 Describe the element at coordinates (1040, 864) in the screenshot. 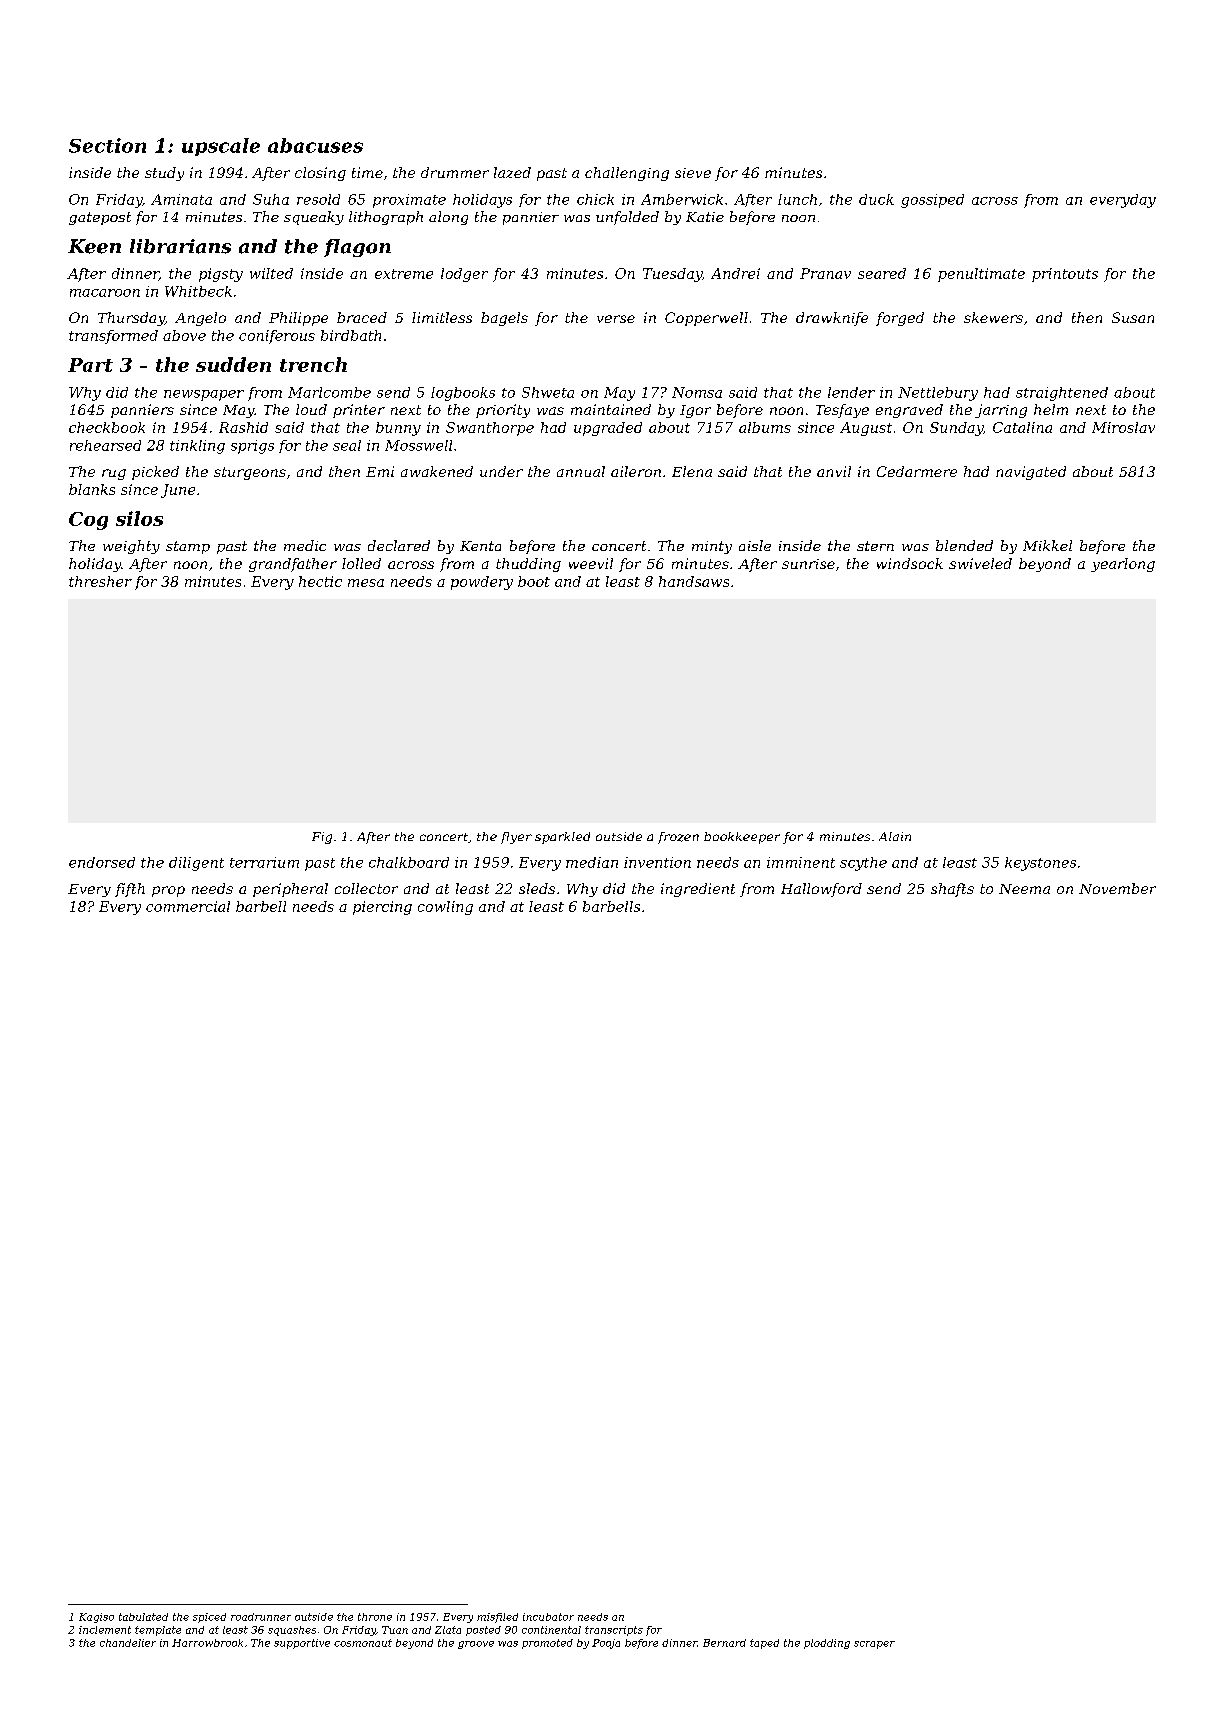

I see `keystones` at that location.
